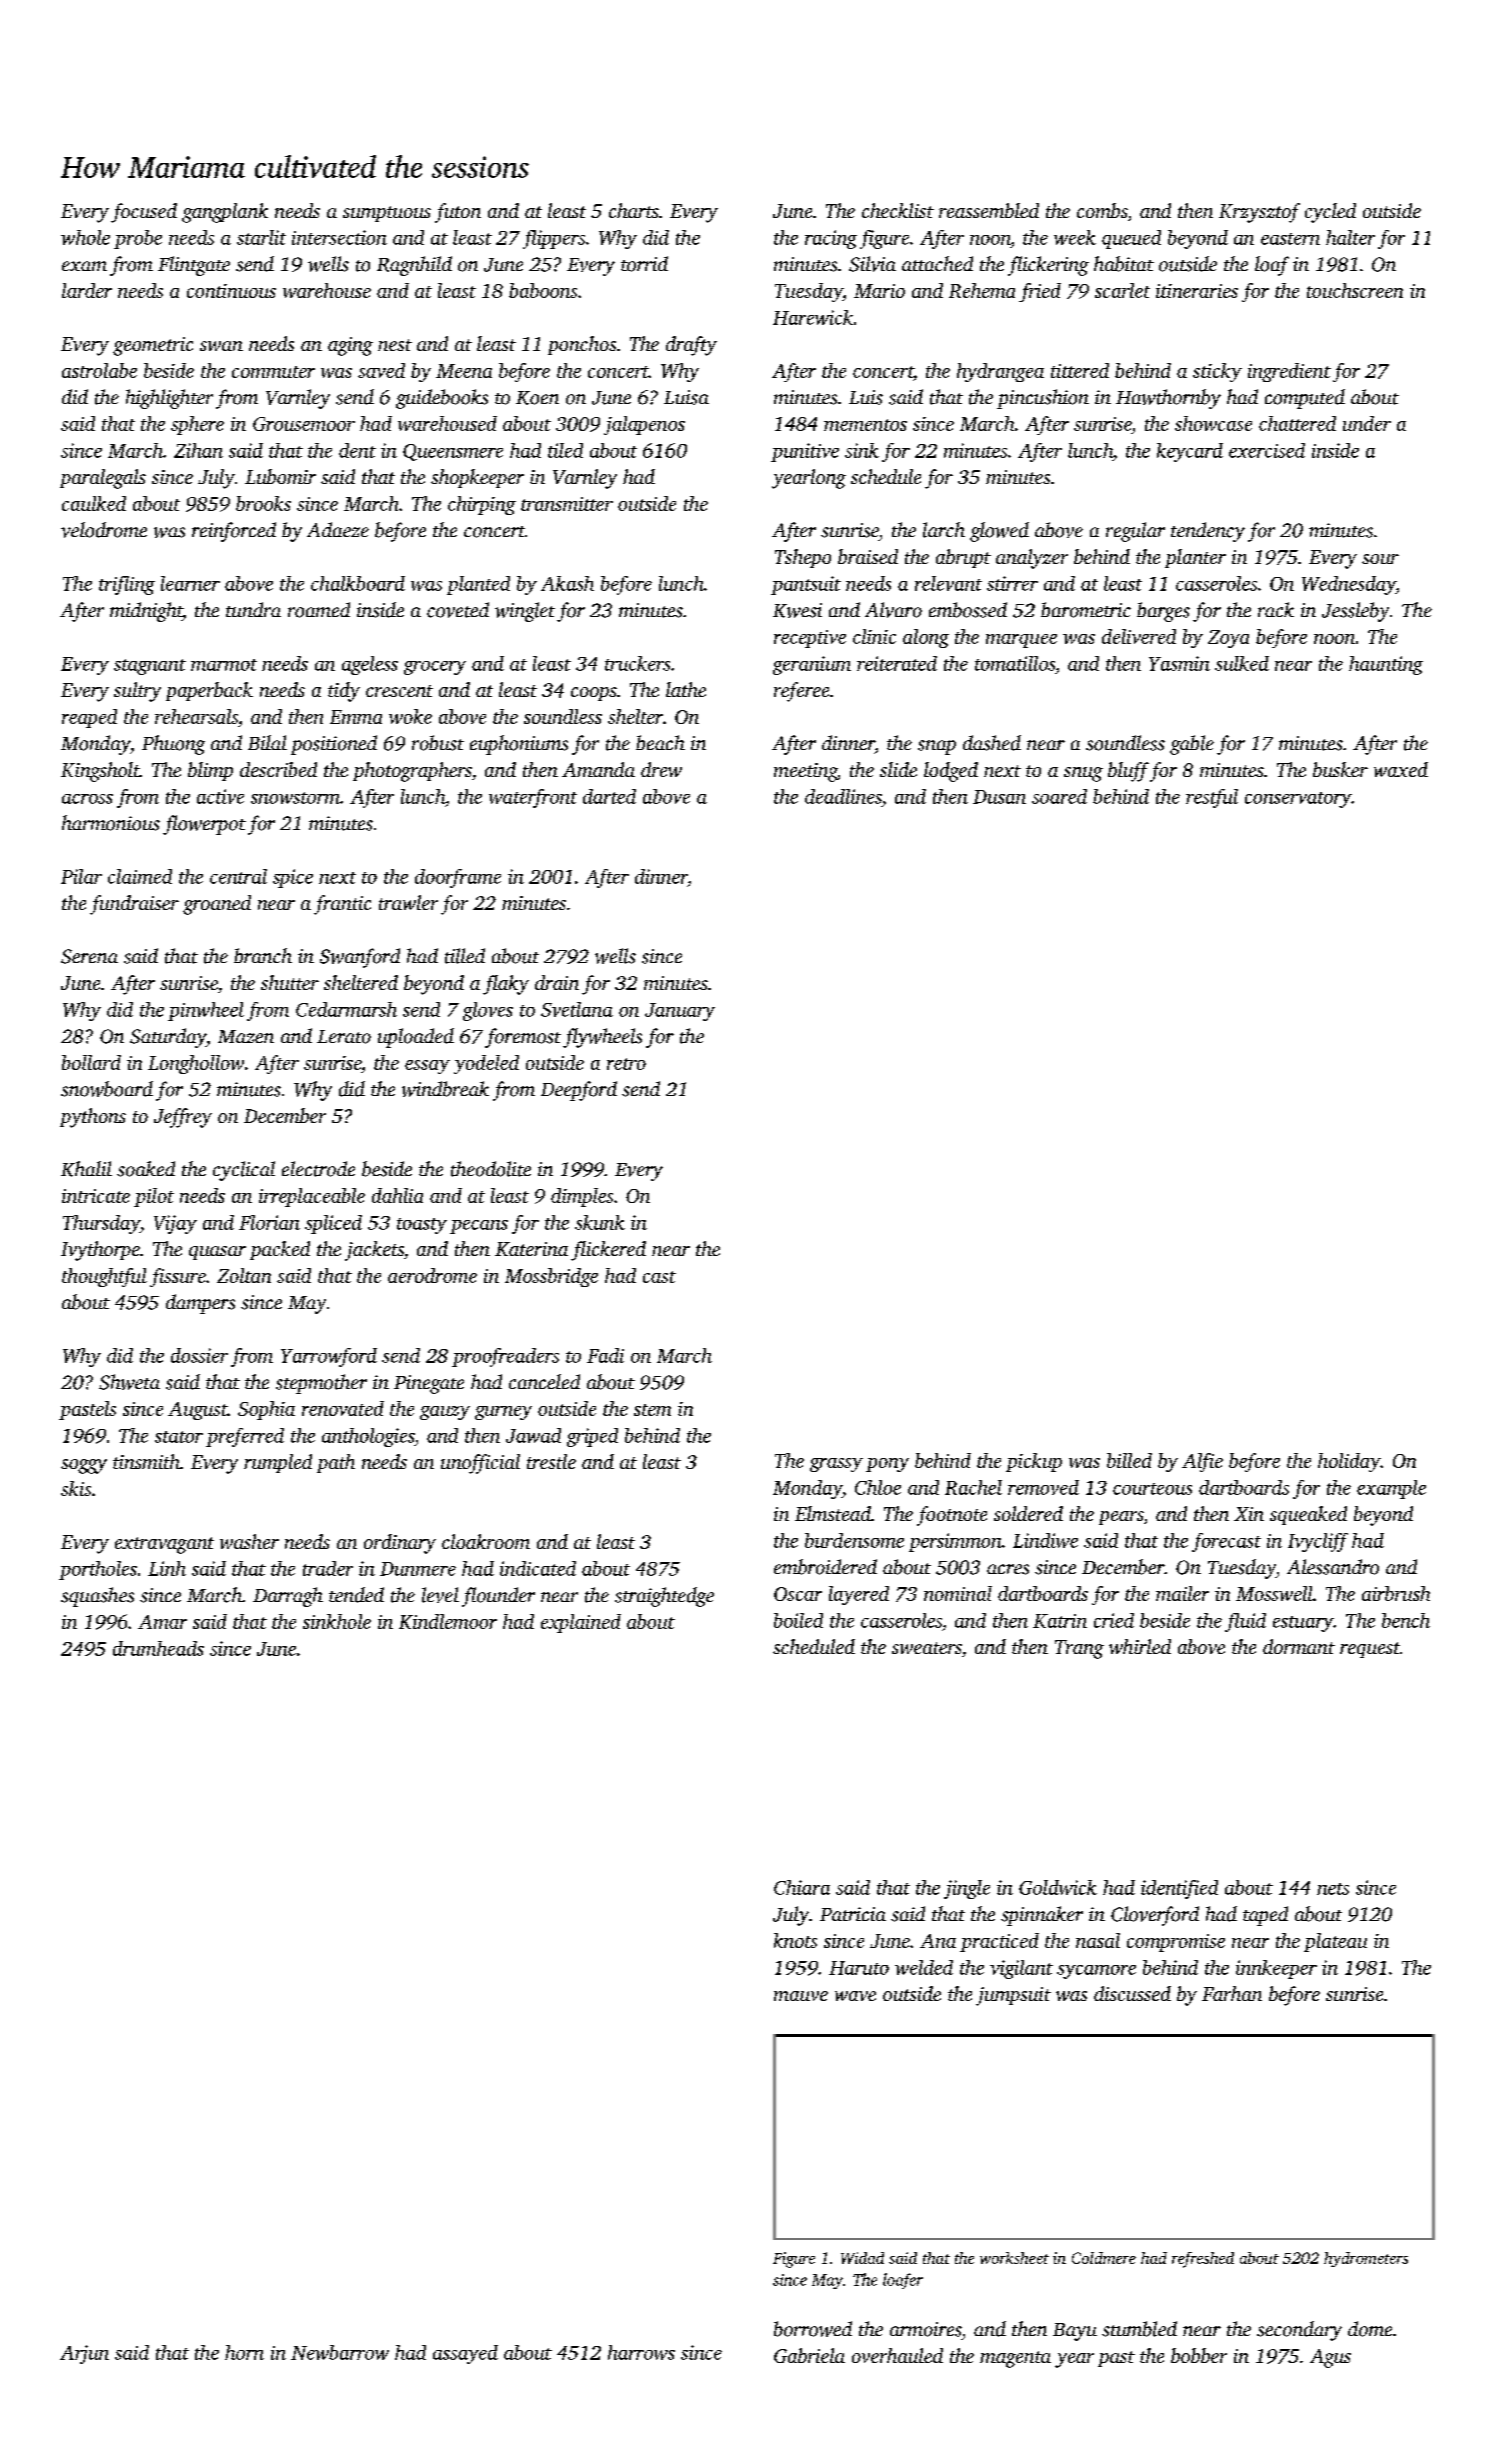  Describe the element at coordinates (84, 2354) in the image. I see `Arjun` at that location.
